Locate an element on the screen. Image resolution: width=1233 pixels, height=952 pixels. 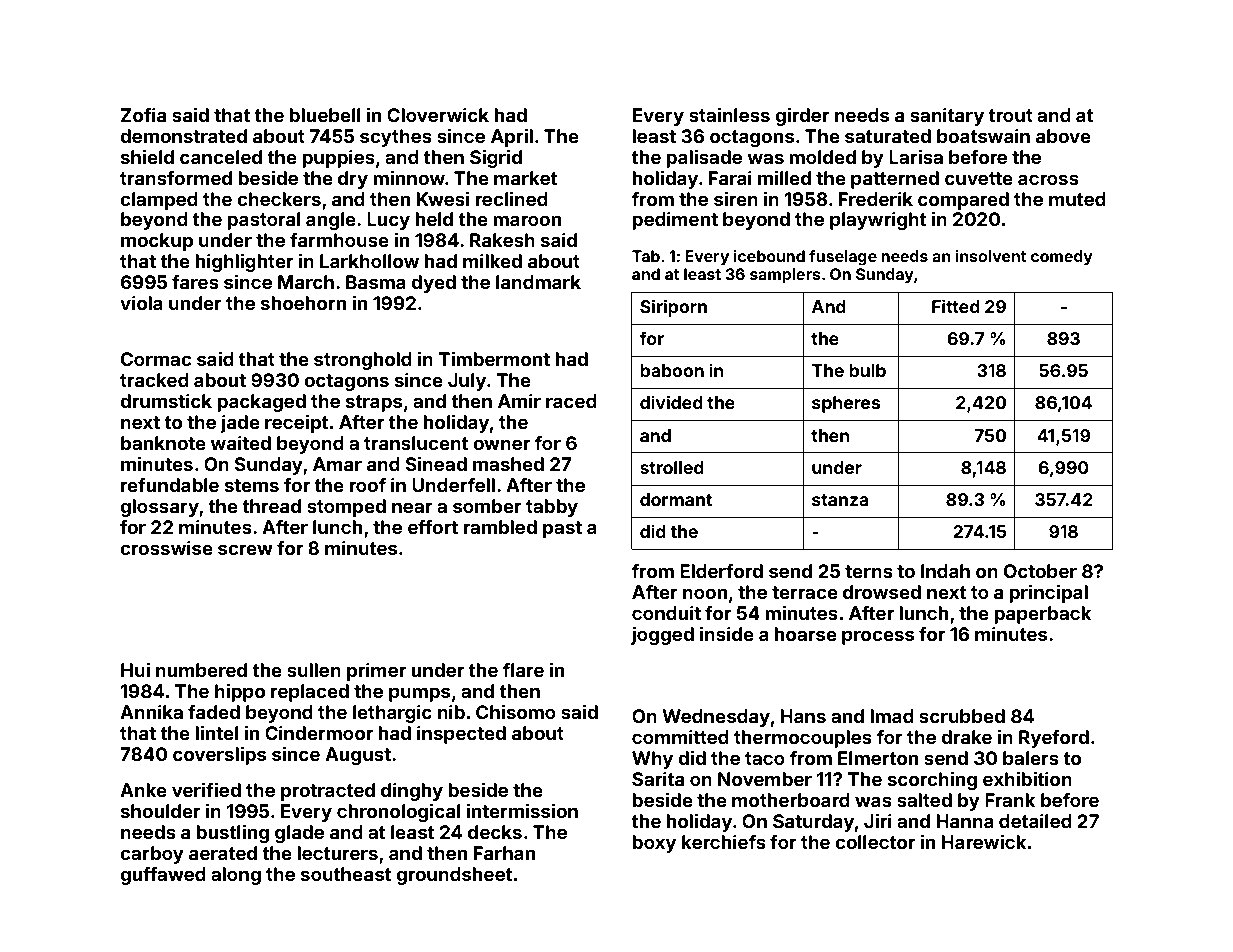
stanza is located at coordinates (840, 500).
